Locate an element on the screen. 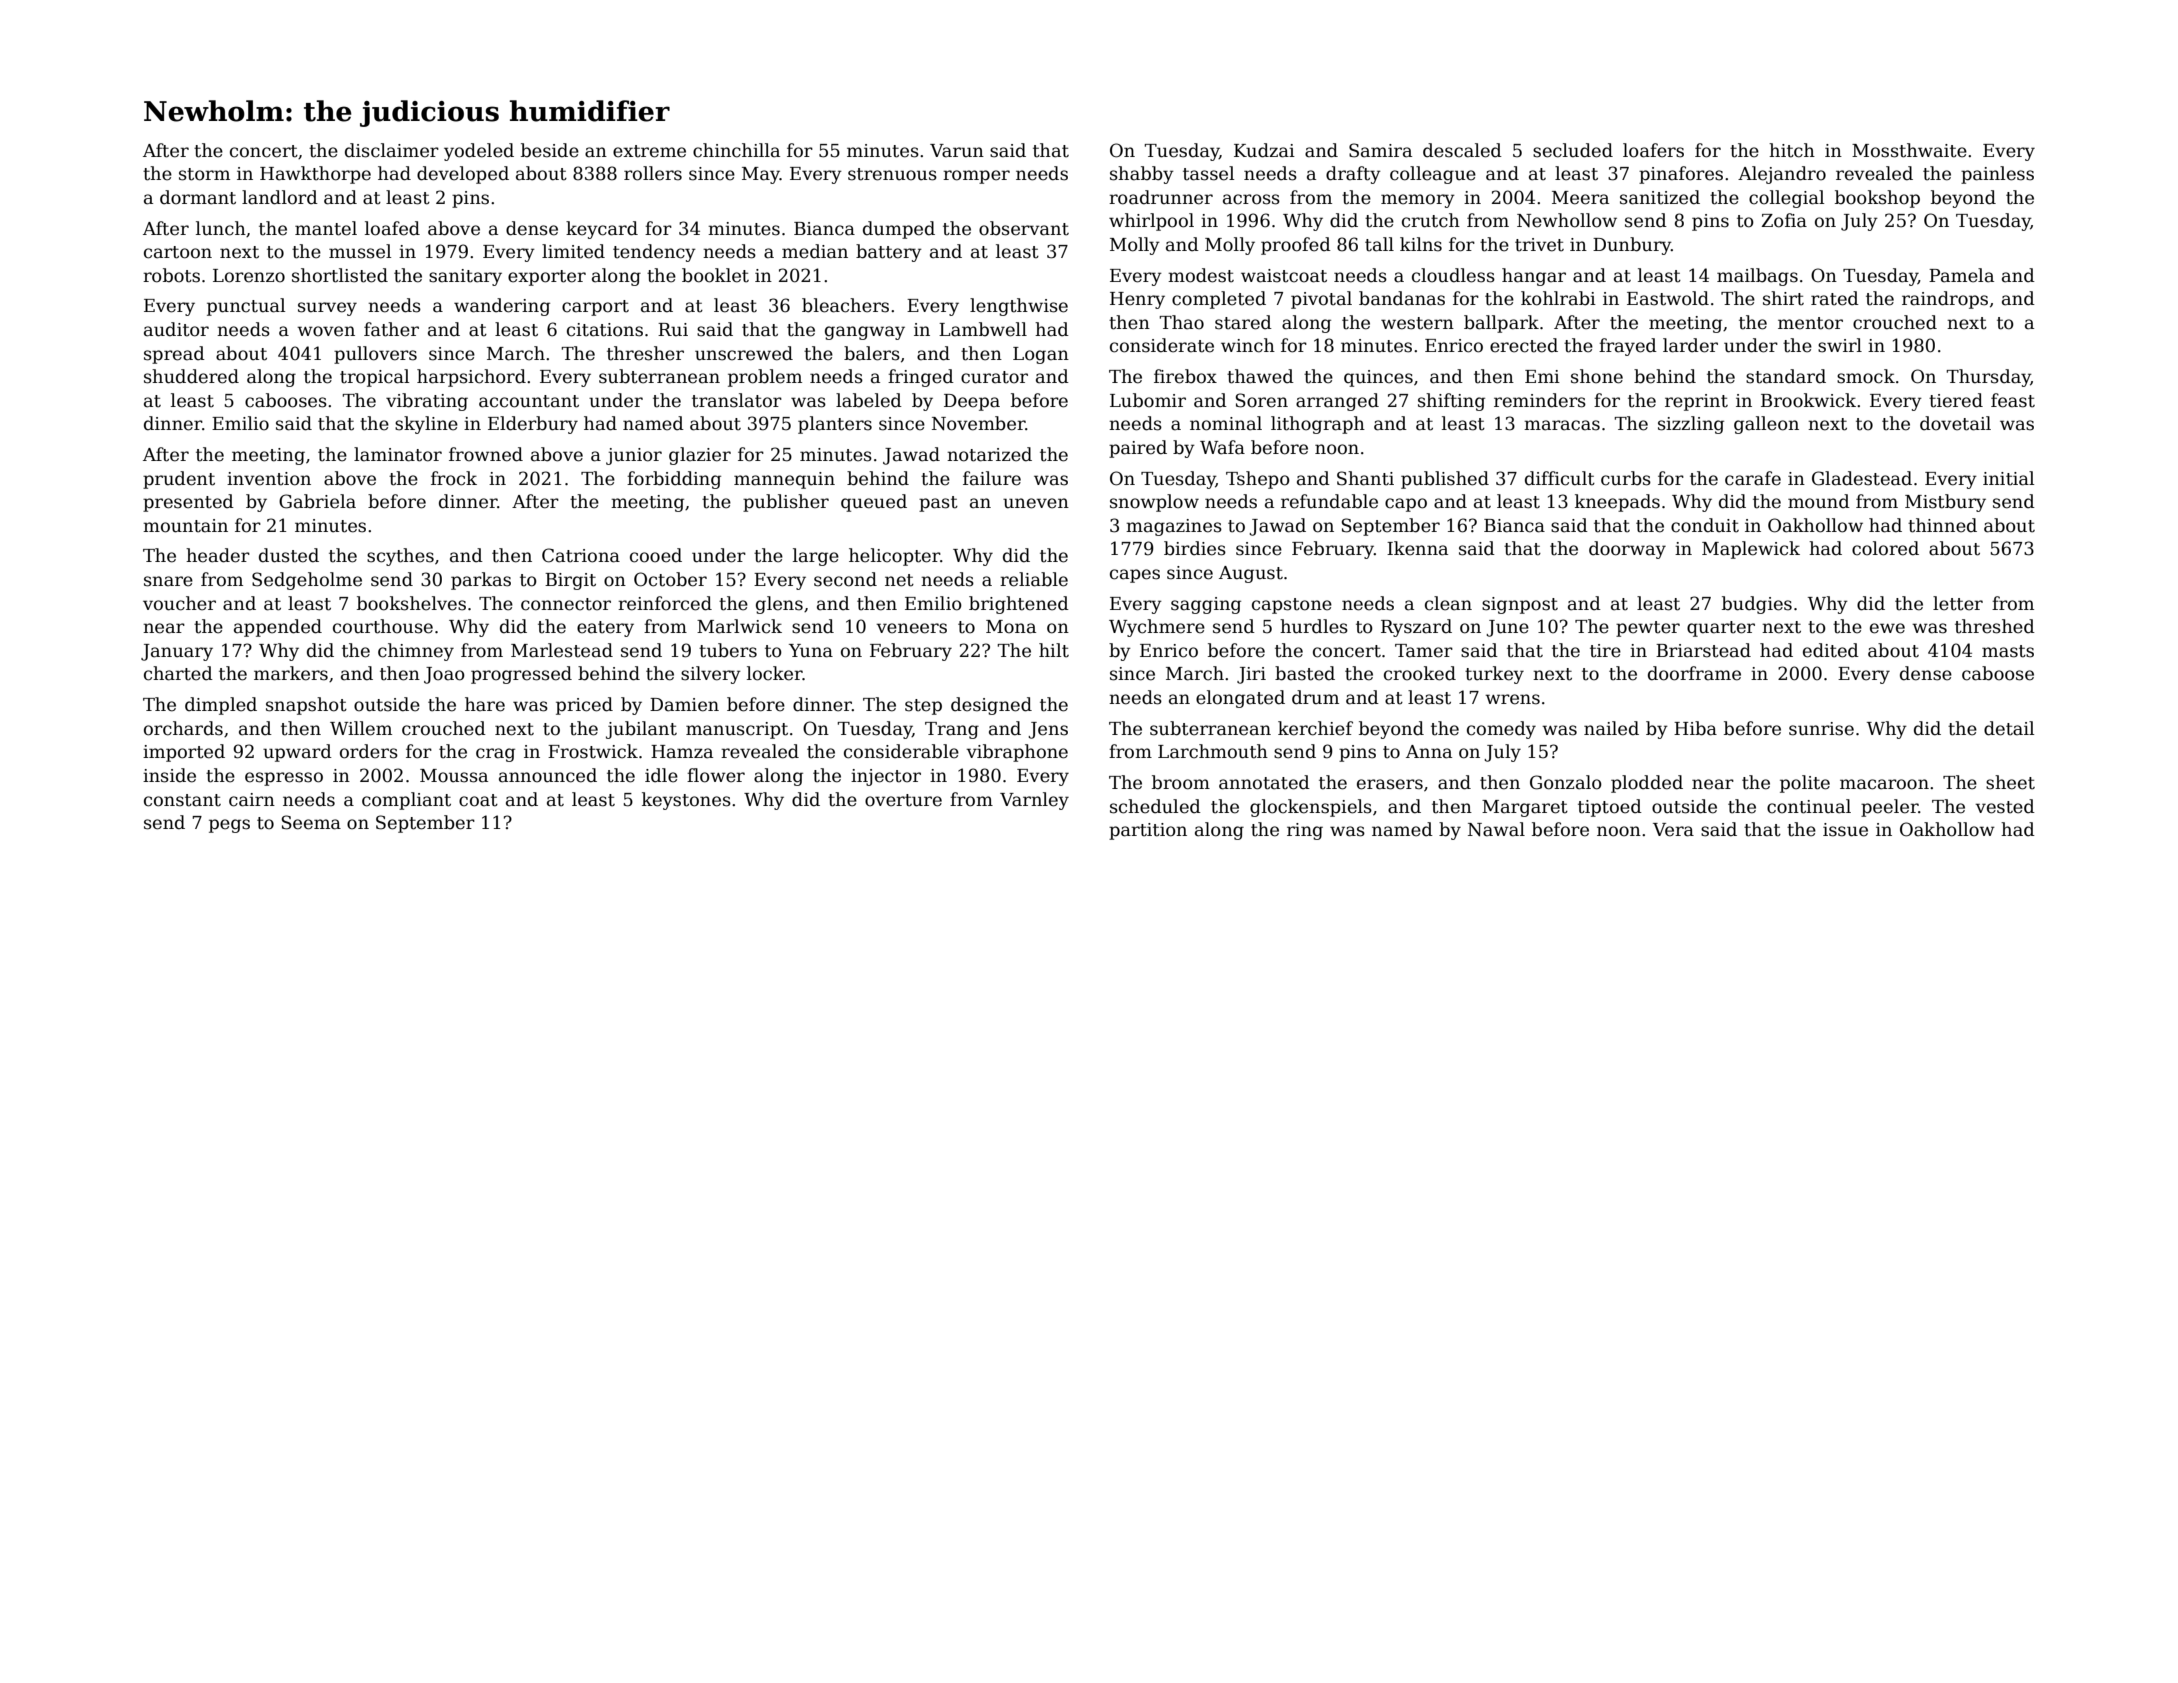 The width and height of the screenshot is (2178, 1683). compliant is located at coordinates (406, 801).
